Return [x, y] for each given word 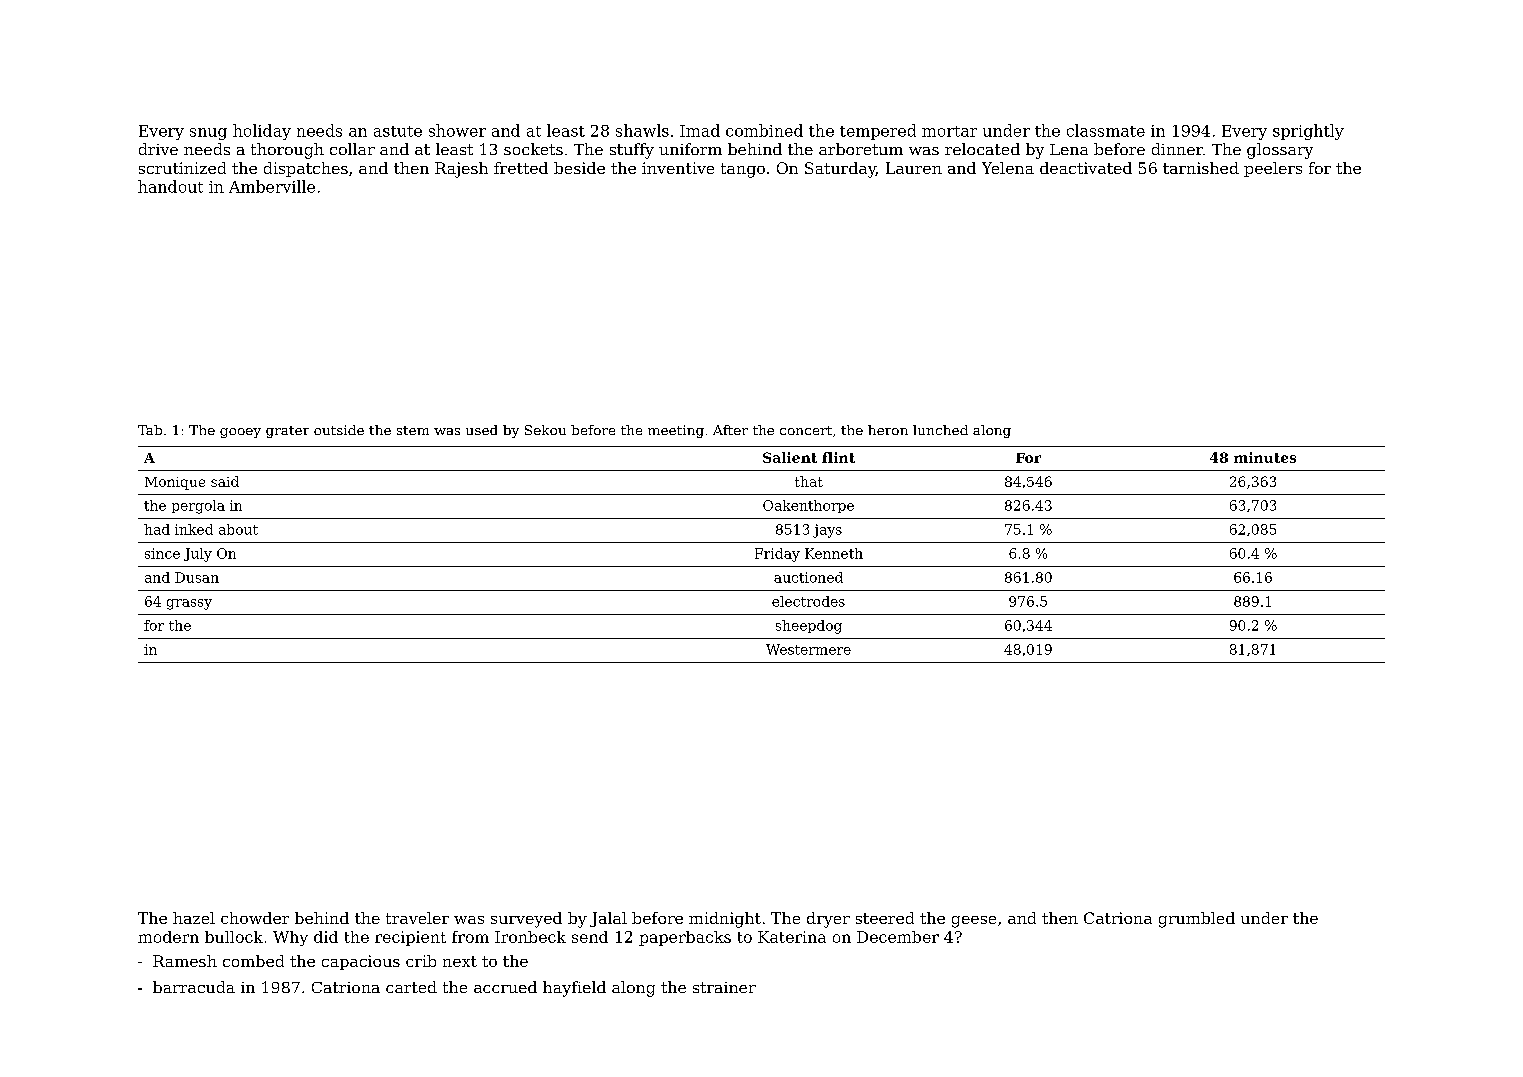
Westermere [808, 649]
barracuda [194, 987]
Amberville [272, 186]
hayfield [574, 989]
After [730, 430]
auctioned [808, 577]
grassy [189, 604]
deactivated [1086, 168]
